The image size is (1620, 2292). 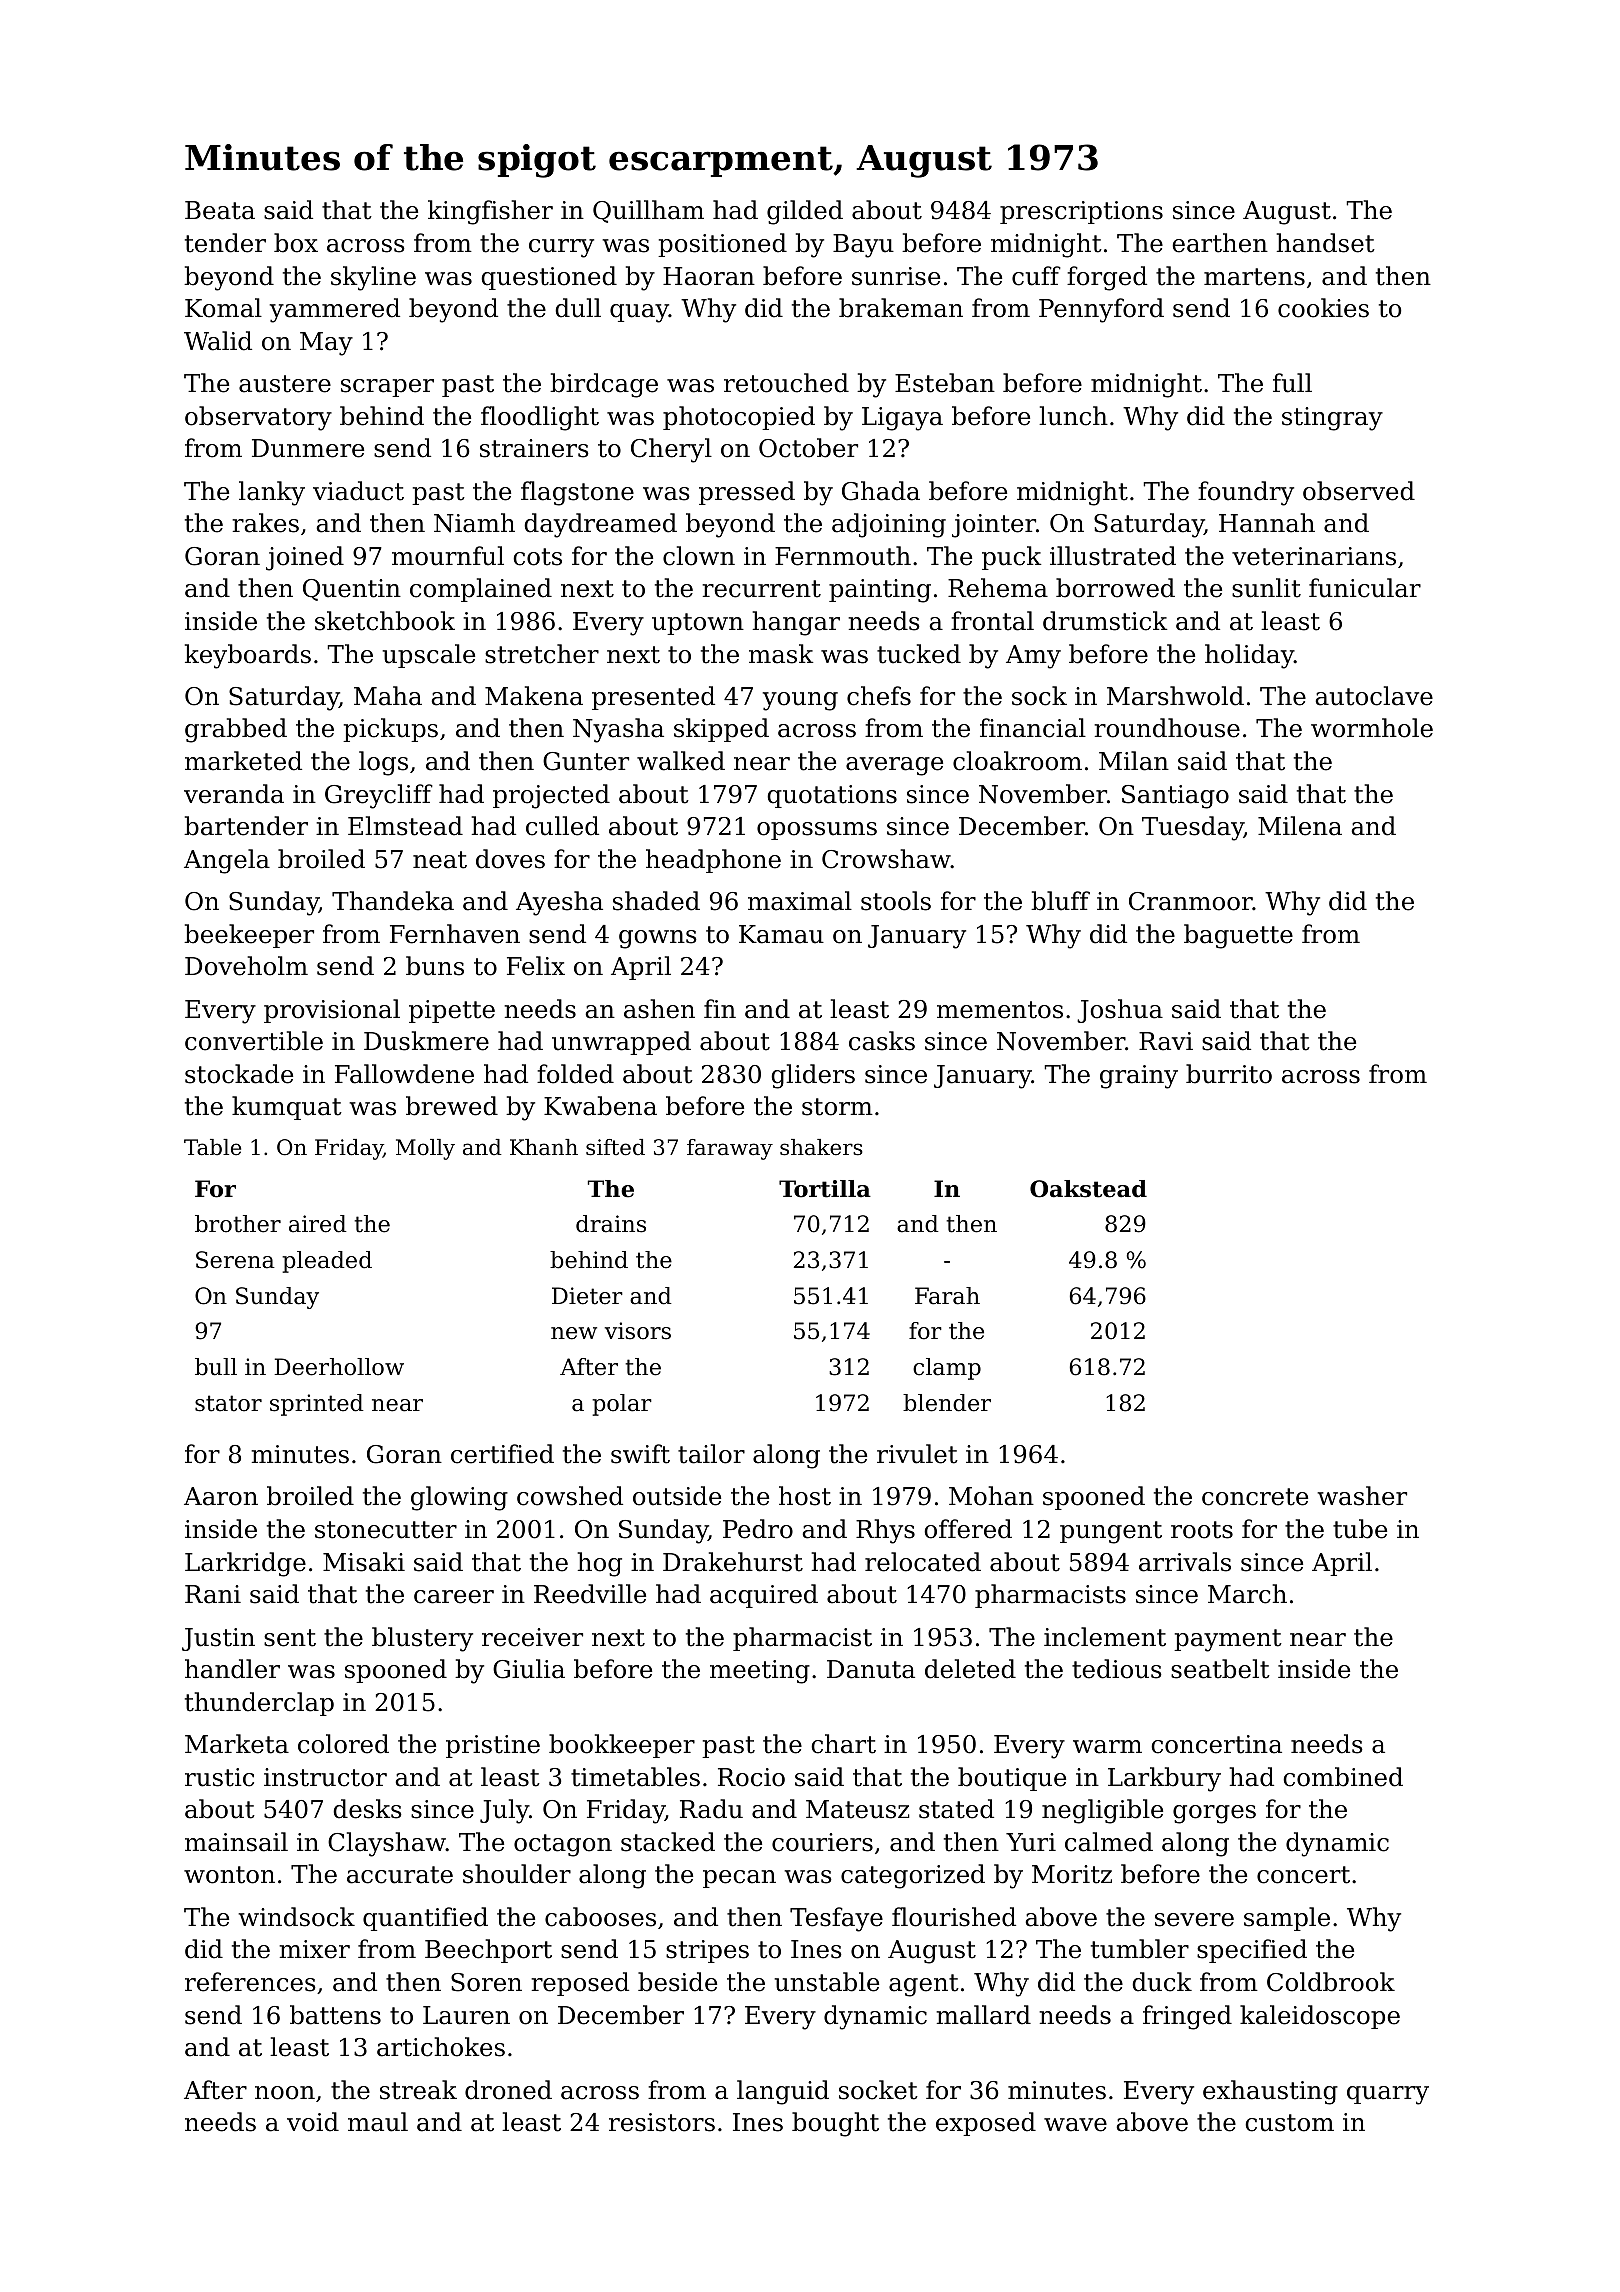 What do you see at coordinates (1081, 212) in the screenshot?
I see `prescriptions` at bounding box center [1081, 212].
